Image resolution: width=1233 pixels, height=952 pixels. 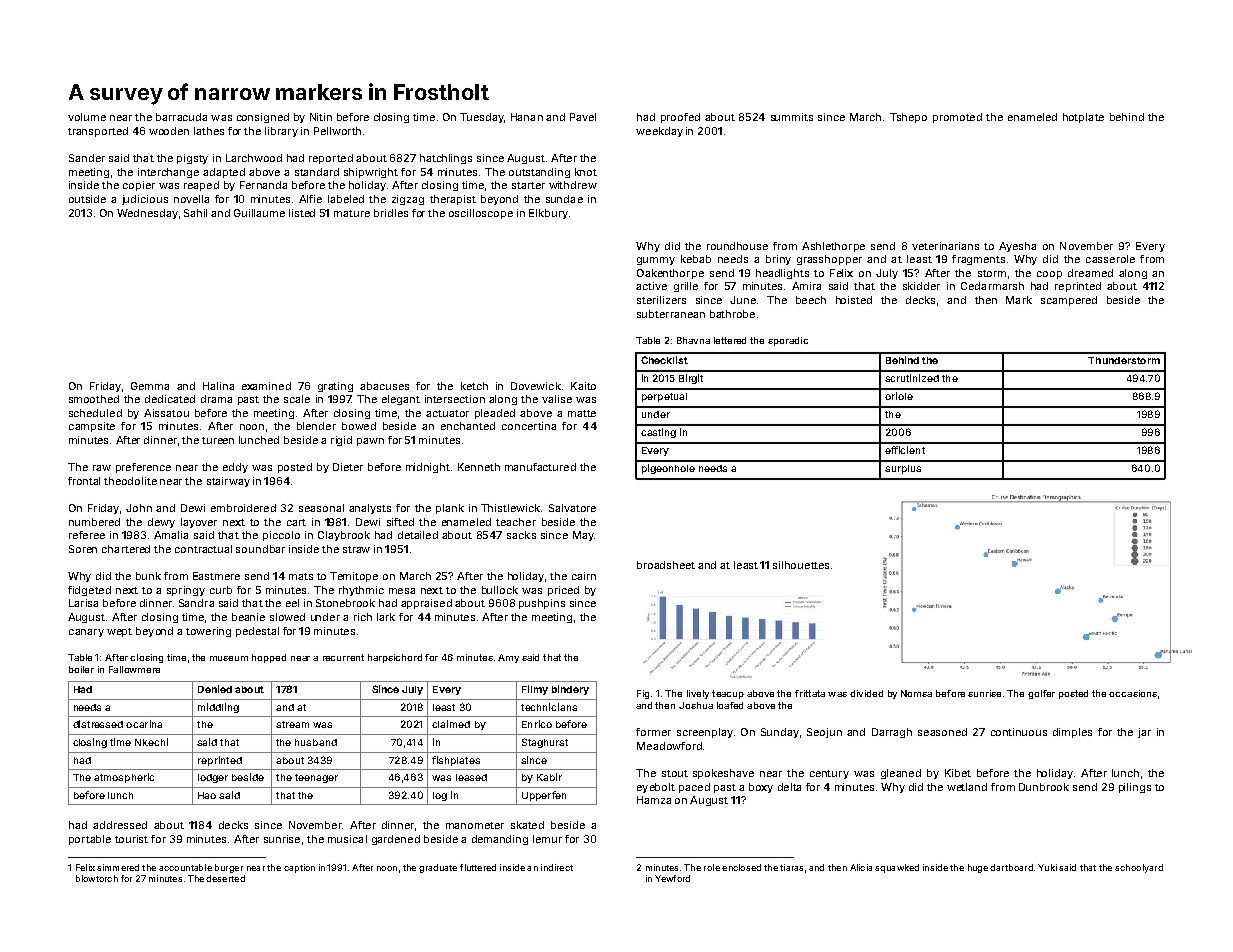 I want to click on Hamza, so click(x=654, y=800).
